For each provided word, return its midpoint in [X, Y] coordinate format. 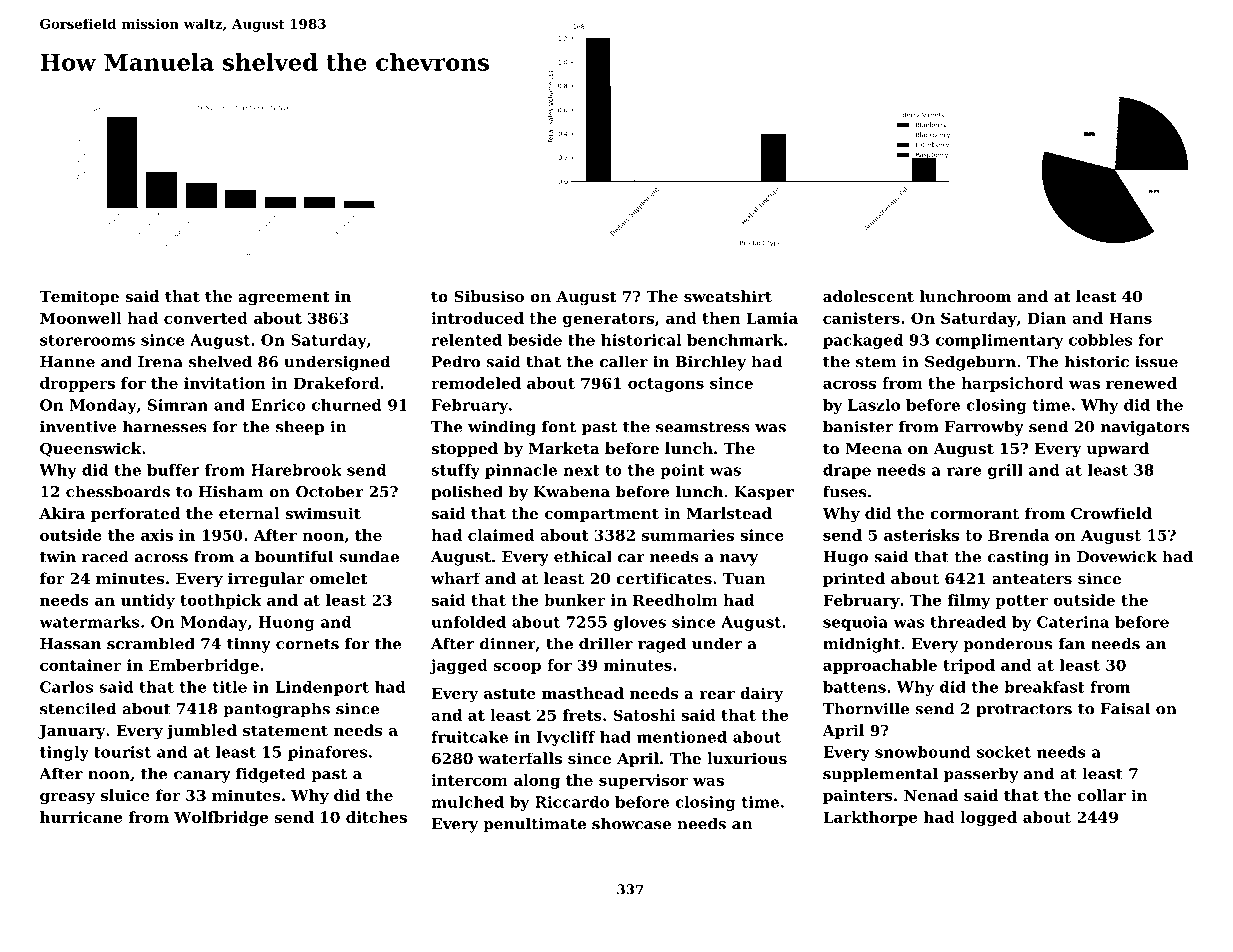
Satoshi [644, 715]
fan [1072, 643]
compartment [602, 515]
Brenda [1018, 535]
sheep [300, 428]
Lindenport [322, 688]
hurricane [81, 817]
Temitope [79, 297]
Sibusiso [489, 296]
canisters [861, 318]
